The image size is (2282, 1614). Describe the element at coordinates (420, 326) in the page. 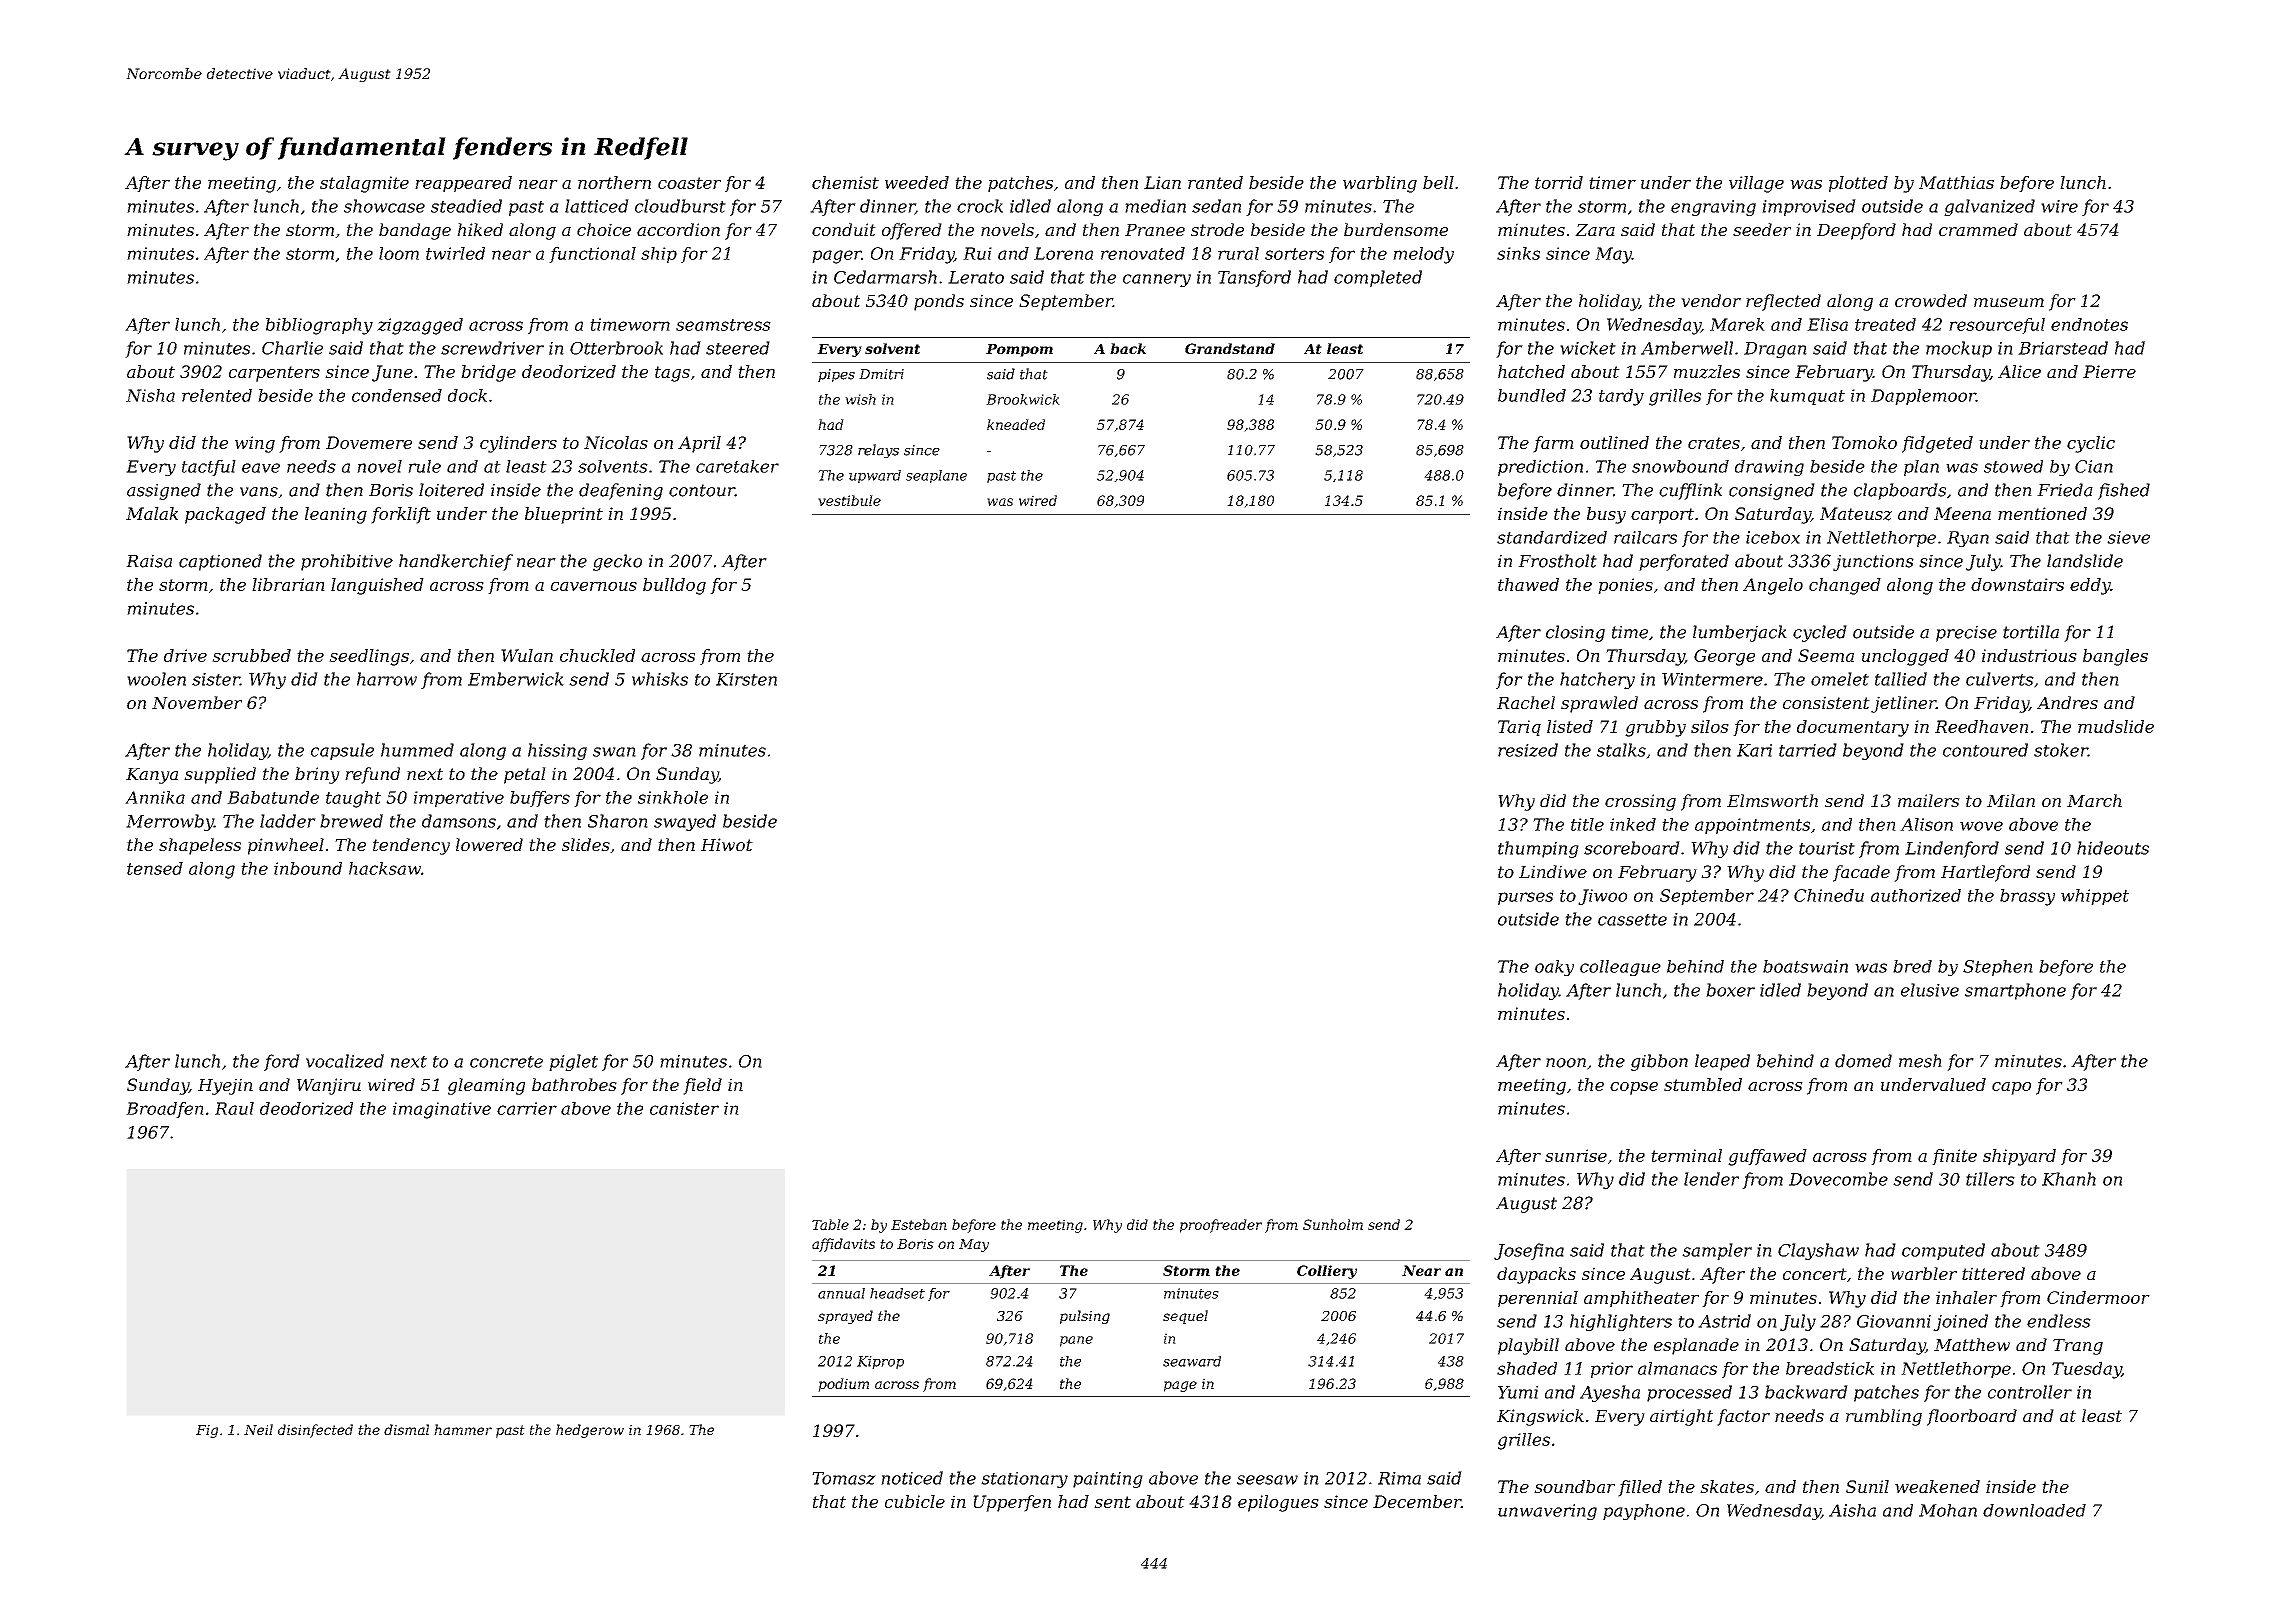

I see `zigzagged` at that location.
